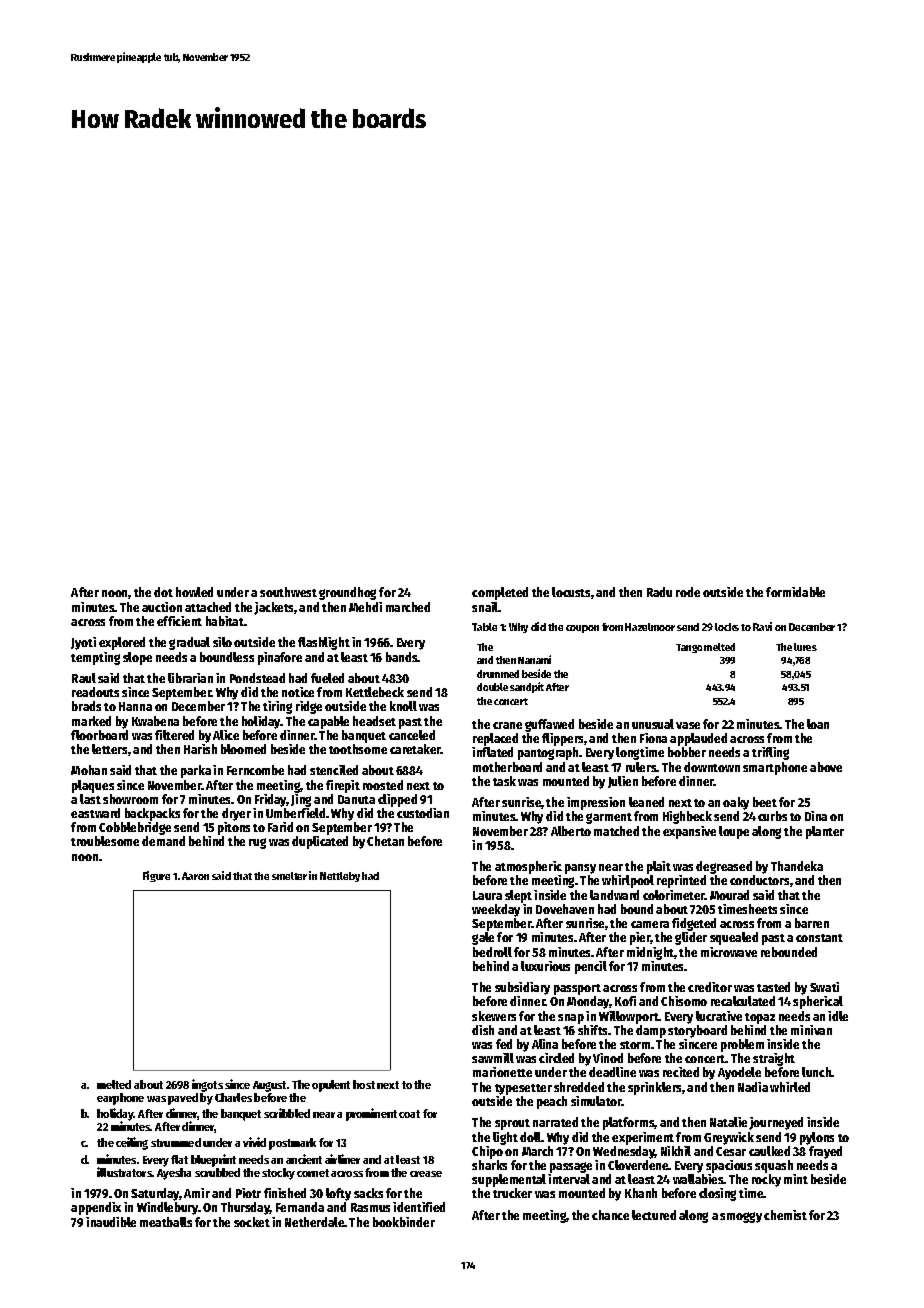  Describe the element at coordinates (795, 592) in the image. I see `formidable` at that location.
